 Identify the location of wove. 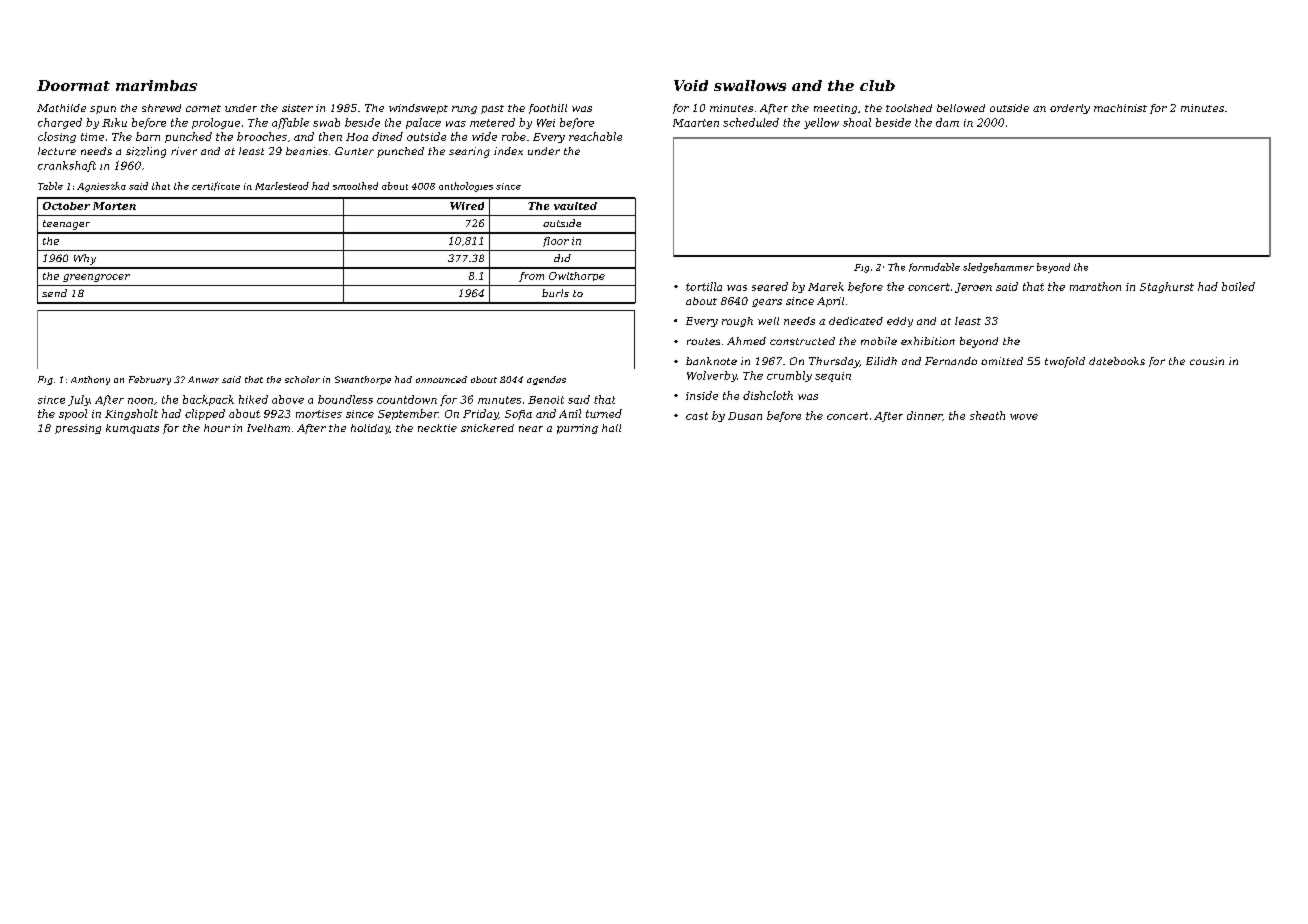
(1024, 417).
